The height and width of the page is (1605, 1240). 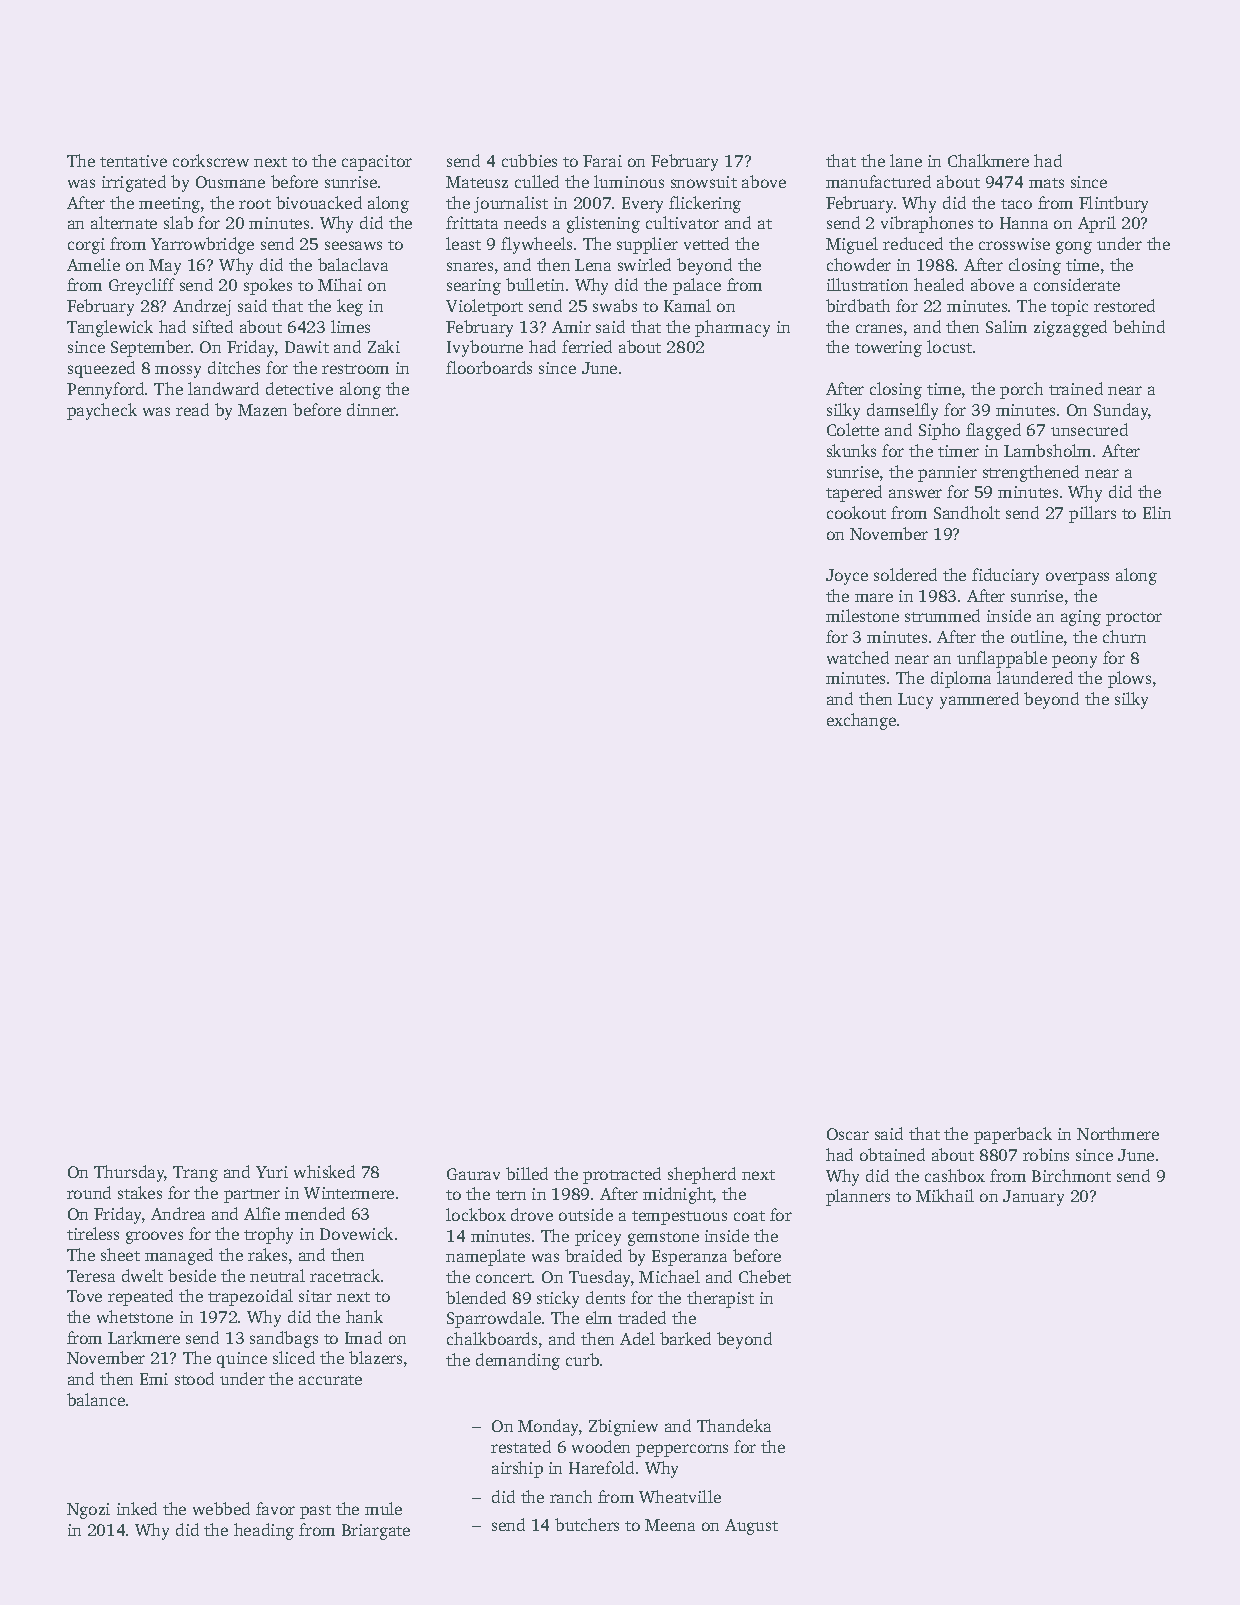 I want to click on Briargate, so click(x=376, y=1532).
